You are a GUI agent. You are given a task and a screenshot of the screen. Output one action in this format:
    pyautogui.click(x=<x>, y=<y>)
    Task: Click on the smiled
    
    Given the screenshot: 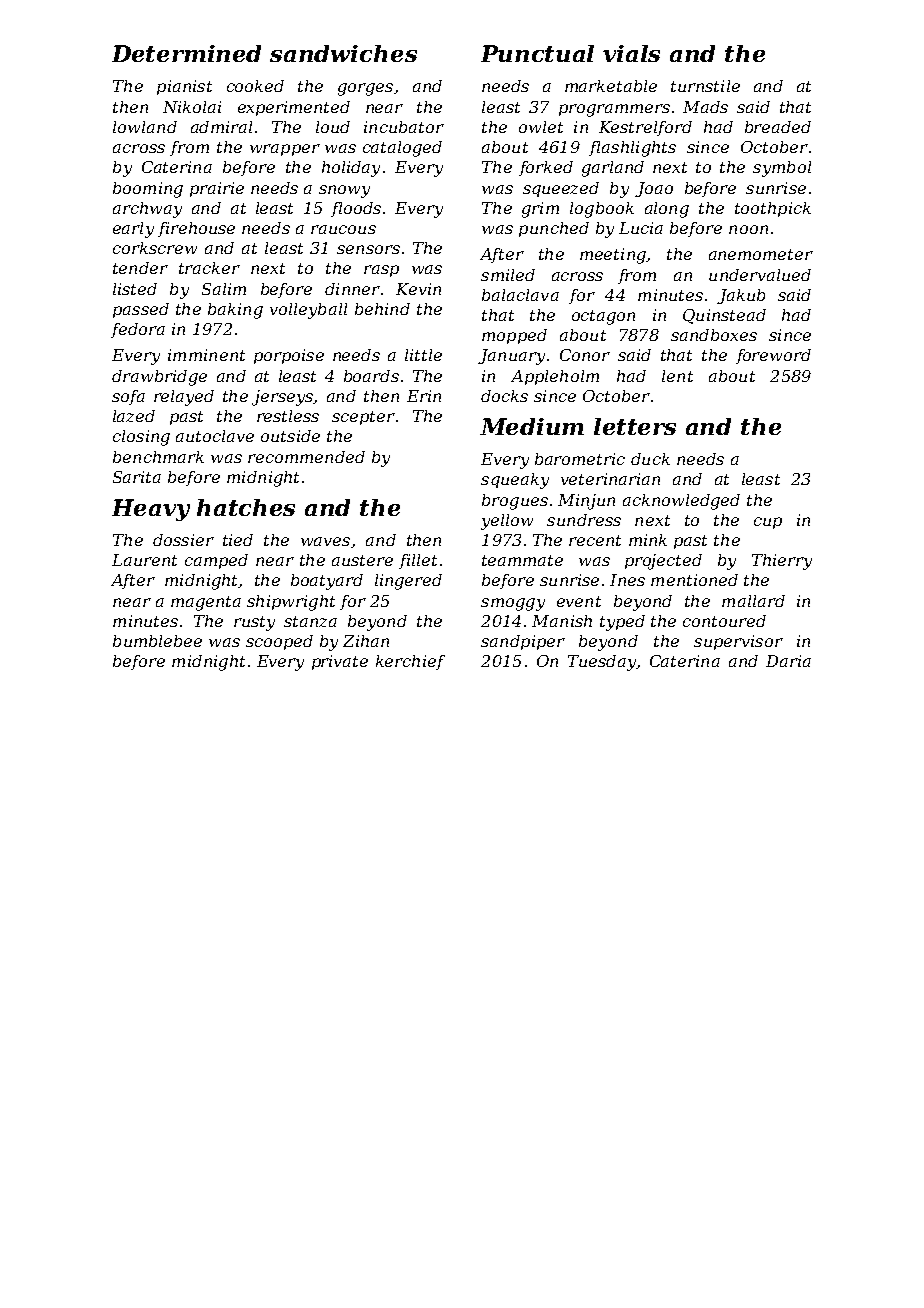 What is the action you would take?
    pyautogui.click(x=508, y=275)
